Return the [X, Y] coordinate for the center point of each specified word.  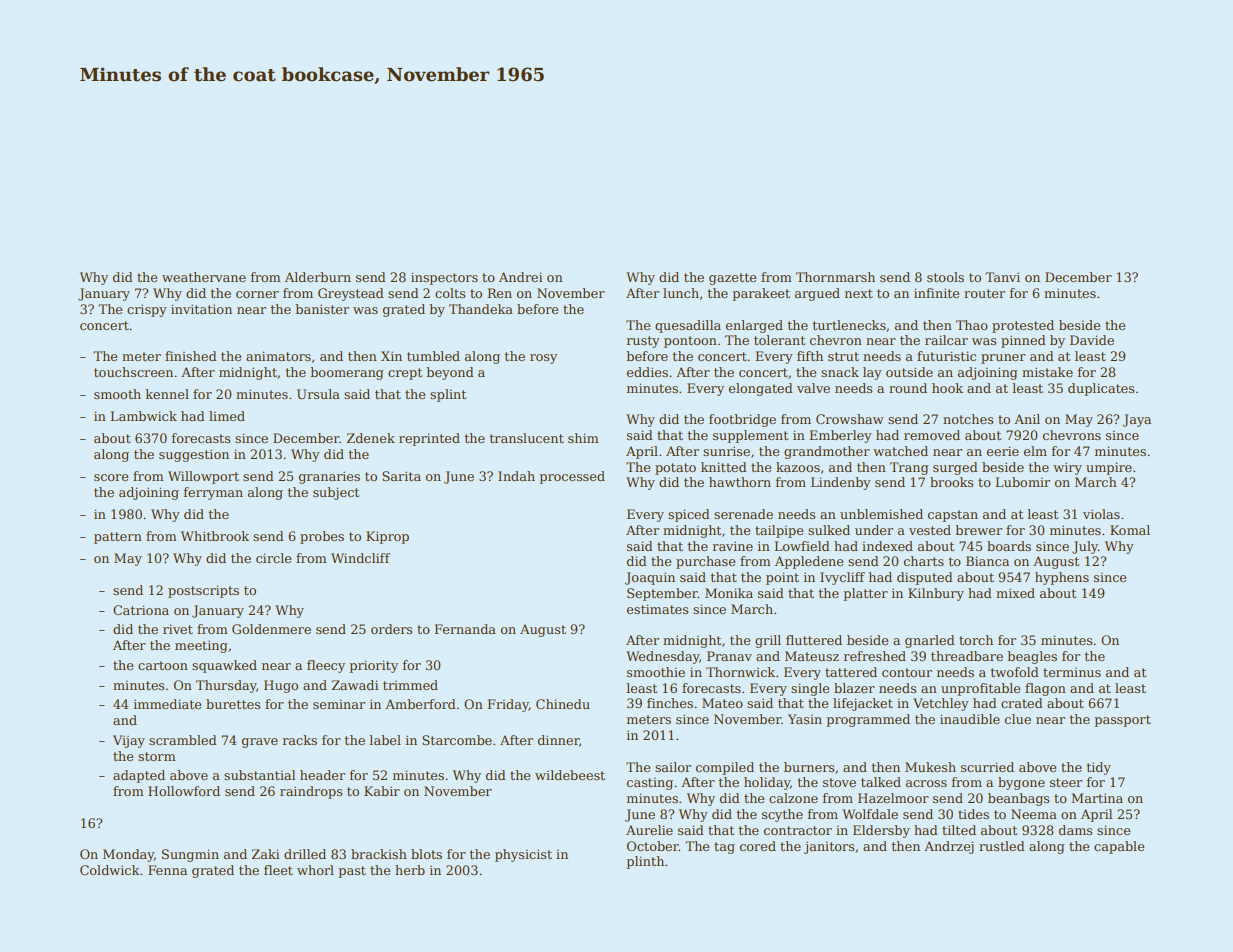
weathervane [204, 277]
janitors [829, 847]
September [662, 594]
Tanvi [1002, 277]
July [1085, 547]
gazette [732, 279]
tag [724, 848]
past [352, 872]
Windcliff [360, 558]
